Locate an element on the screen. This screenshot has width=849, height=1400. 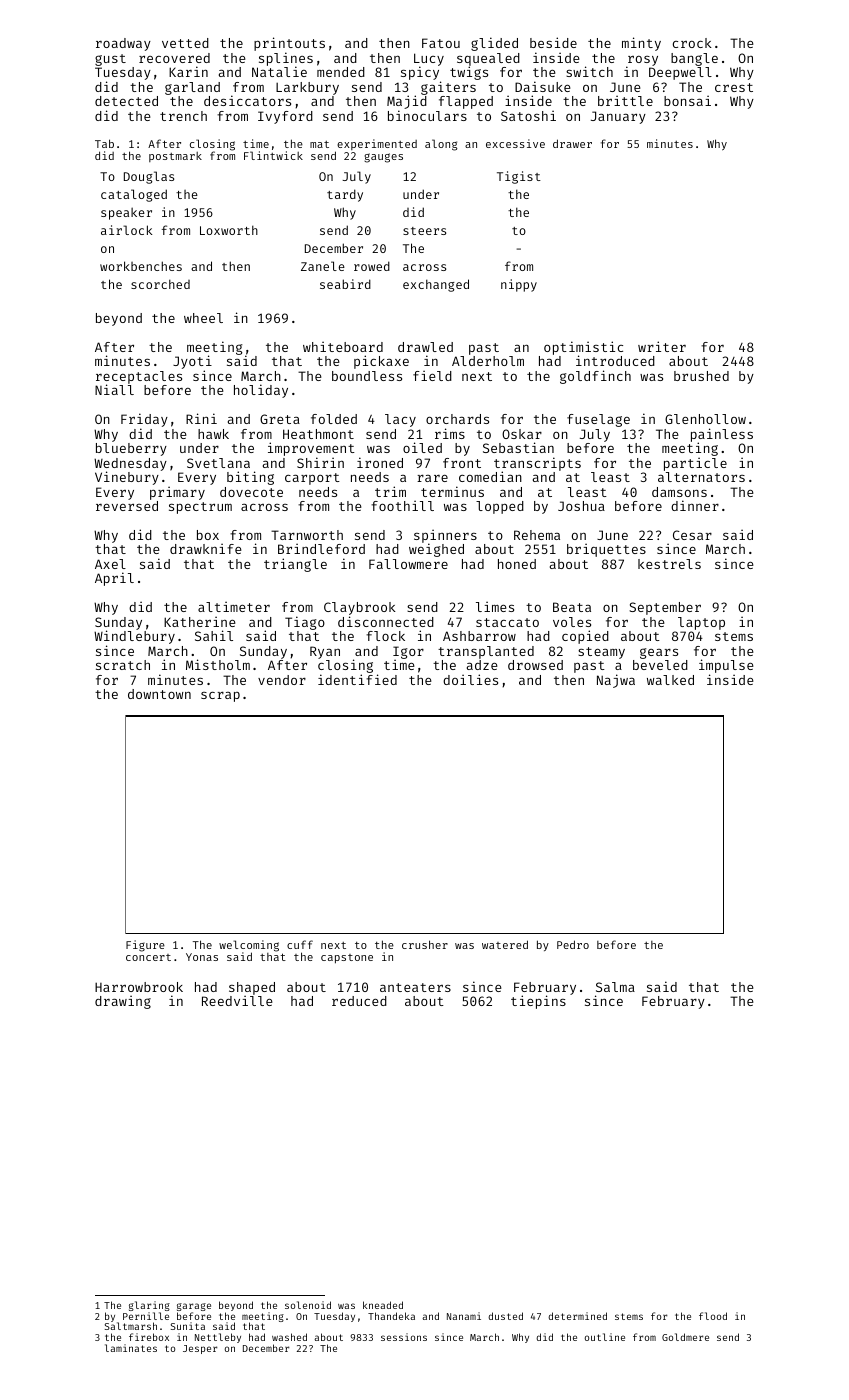
laminates is located at coordinates (131, 1348).
